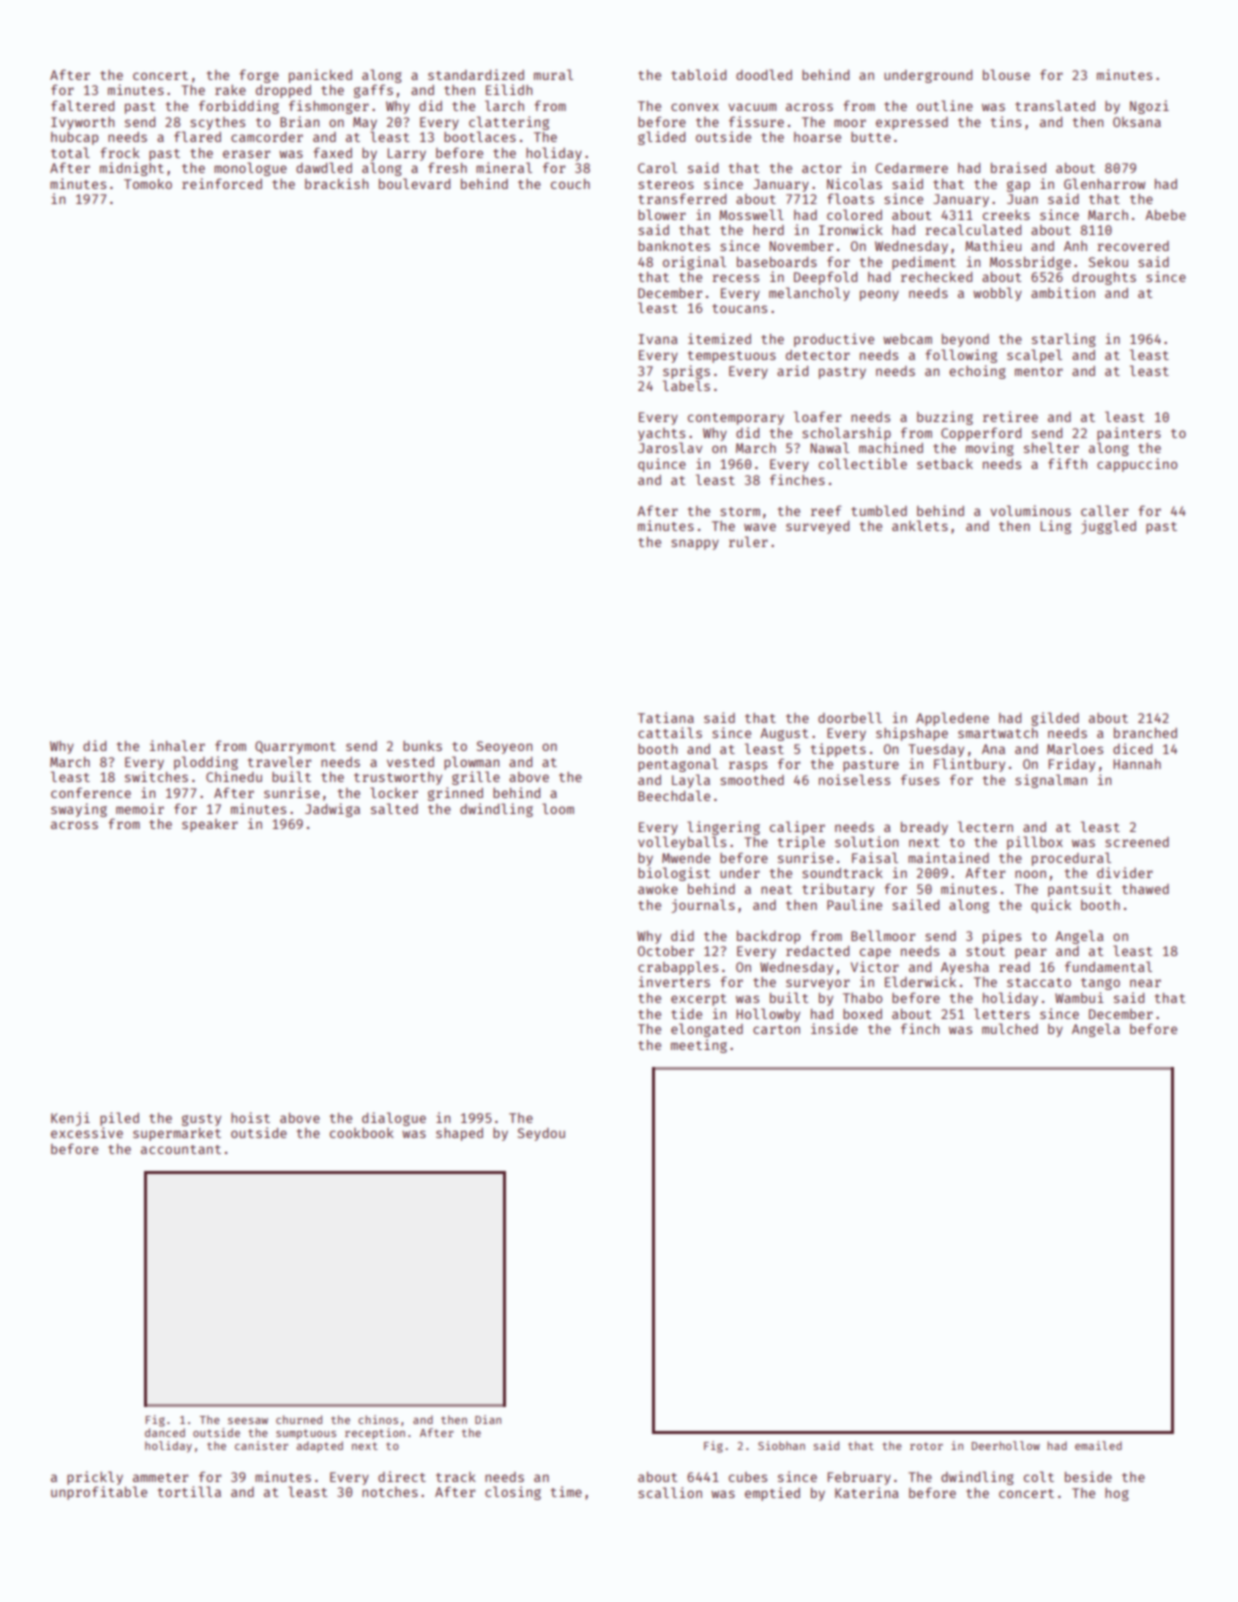 This image has width=1238, height=1602. Describe the element at coordinates (985, 951) in the image. I see `stout` at that location.
